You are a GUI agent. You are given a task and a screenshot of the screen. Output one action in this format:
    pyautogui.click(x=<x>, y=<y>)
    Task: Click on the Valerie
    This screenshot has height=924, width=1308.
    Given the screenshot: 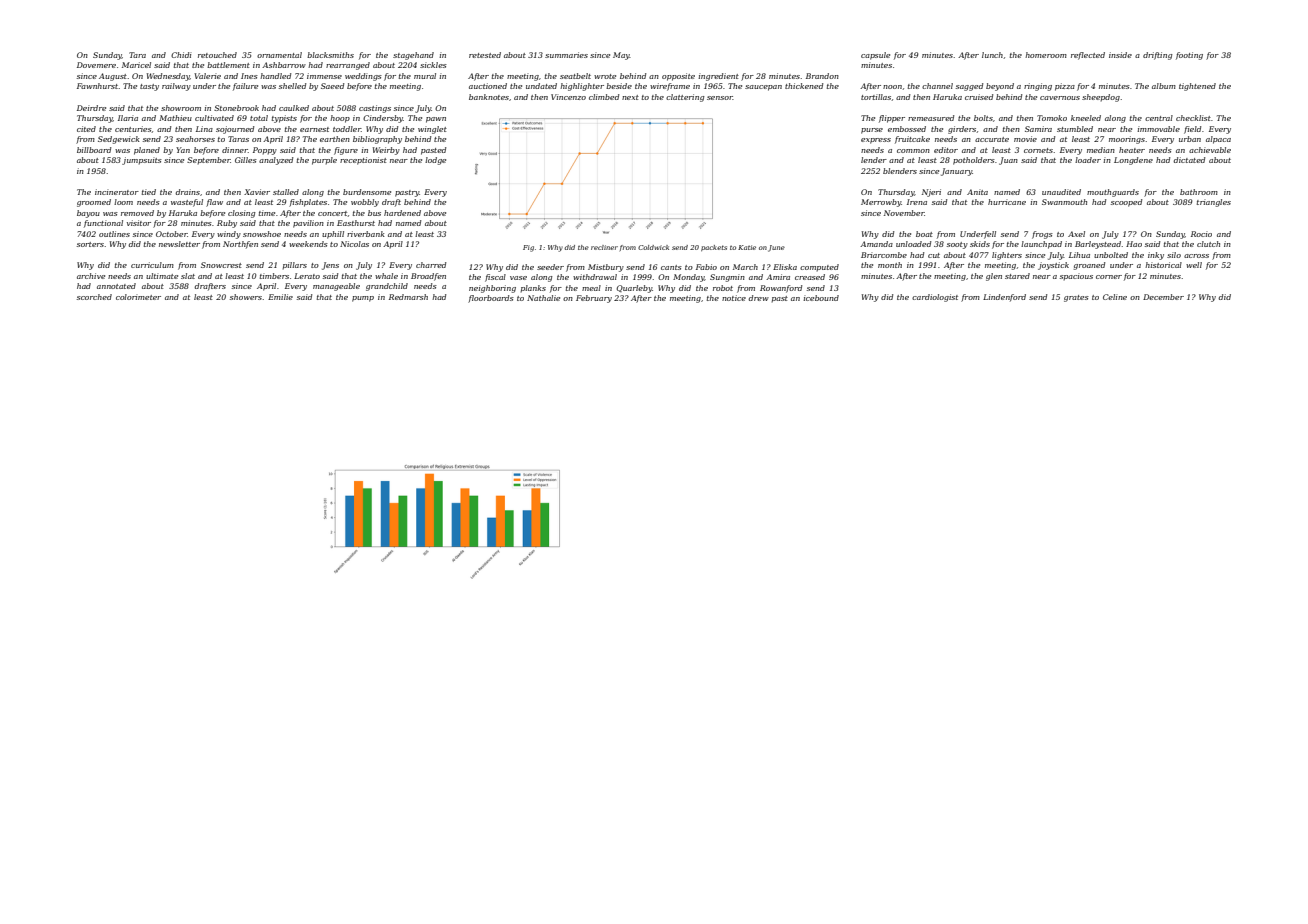 What is the action you would take?
    pyautogui.click(x=207, y=76)
